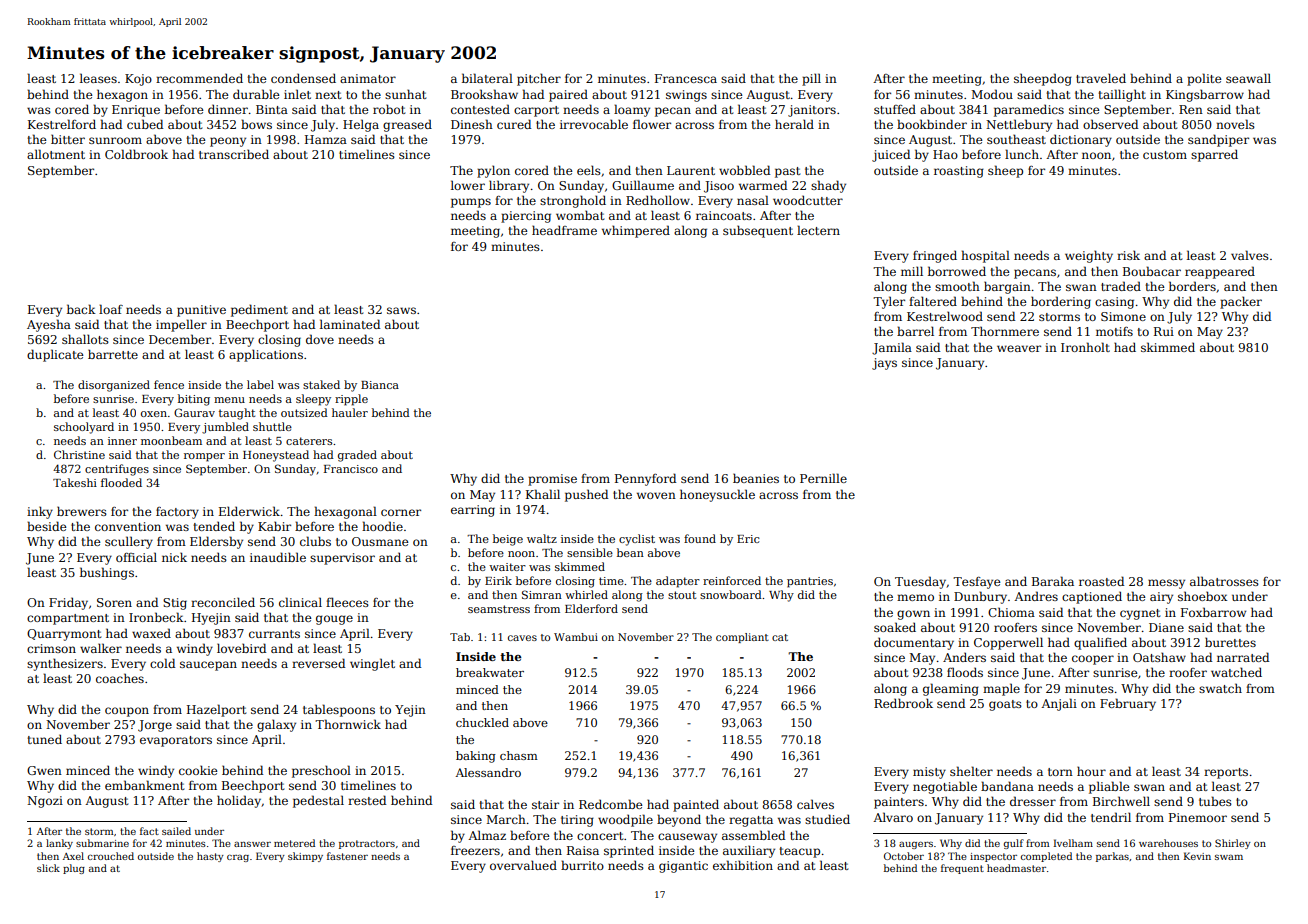 Image resolution: width=1308 pixels, height=924 pixels. What do you see at coordinates (818, 230) in the image?
I see `lectern` at bounding box center [818, 230].
